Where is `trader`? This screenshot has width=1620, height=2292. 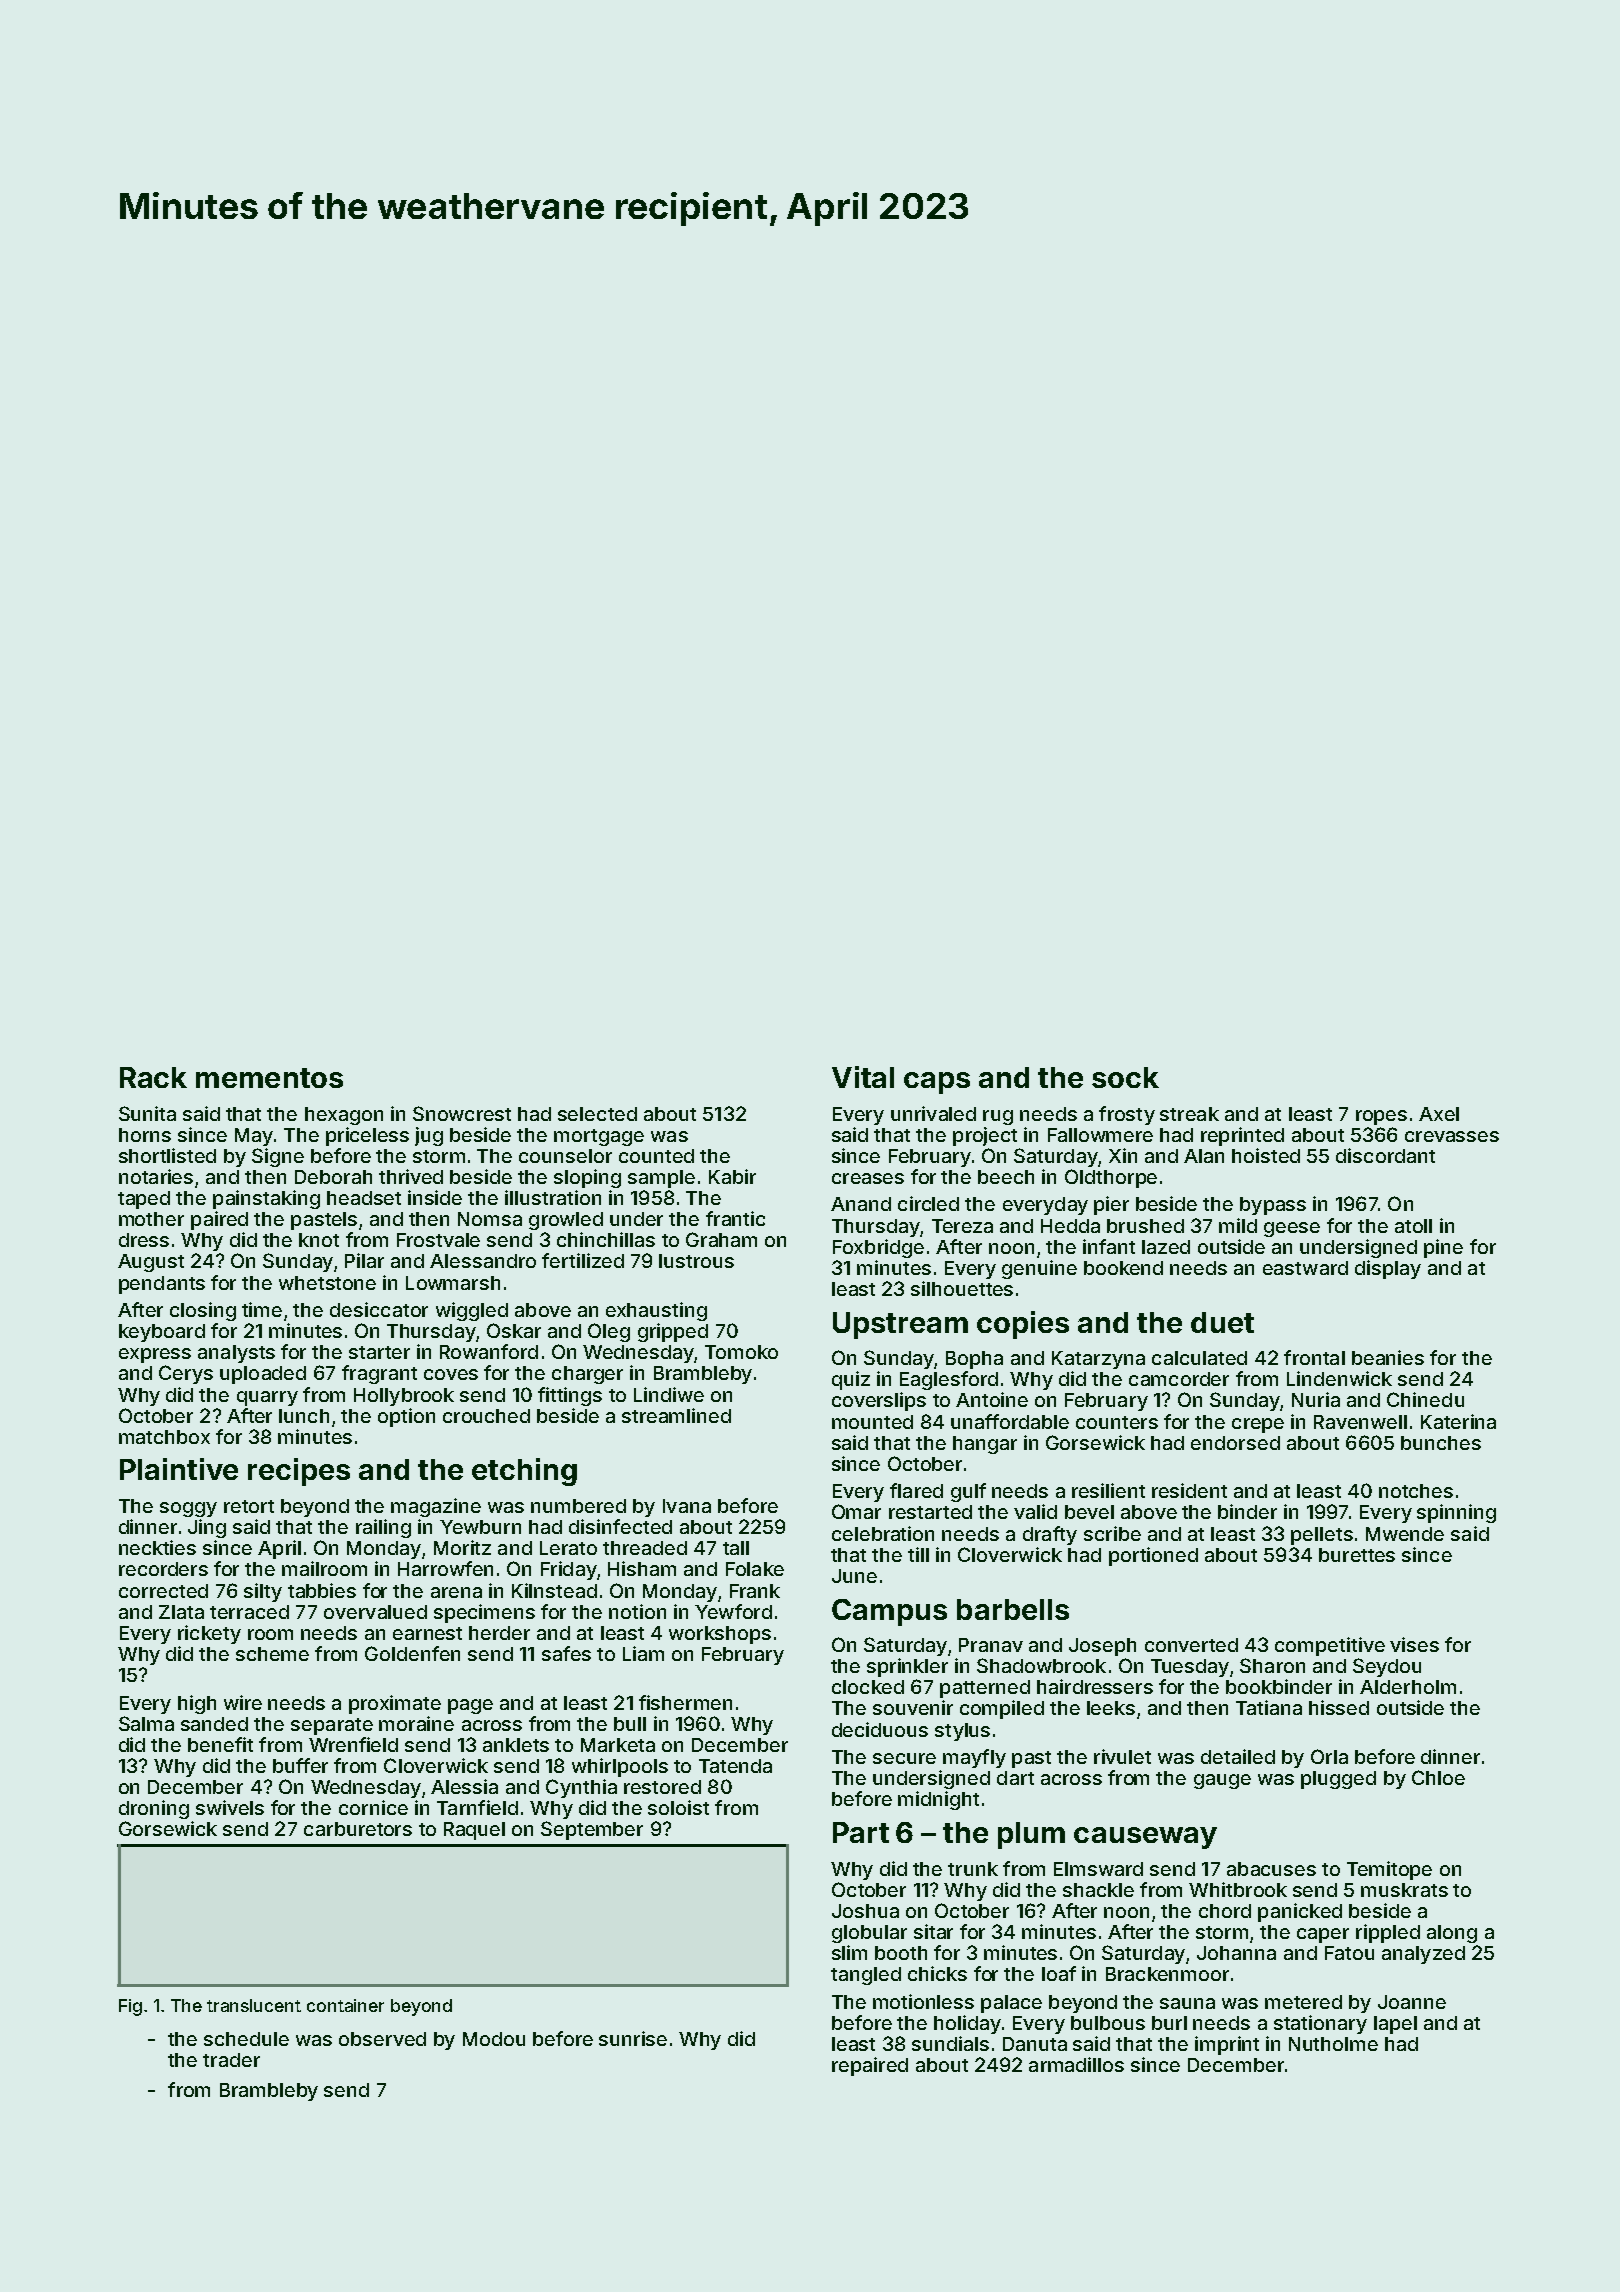
trader is located at coordinates (231, 2060).
